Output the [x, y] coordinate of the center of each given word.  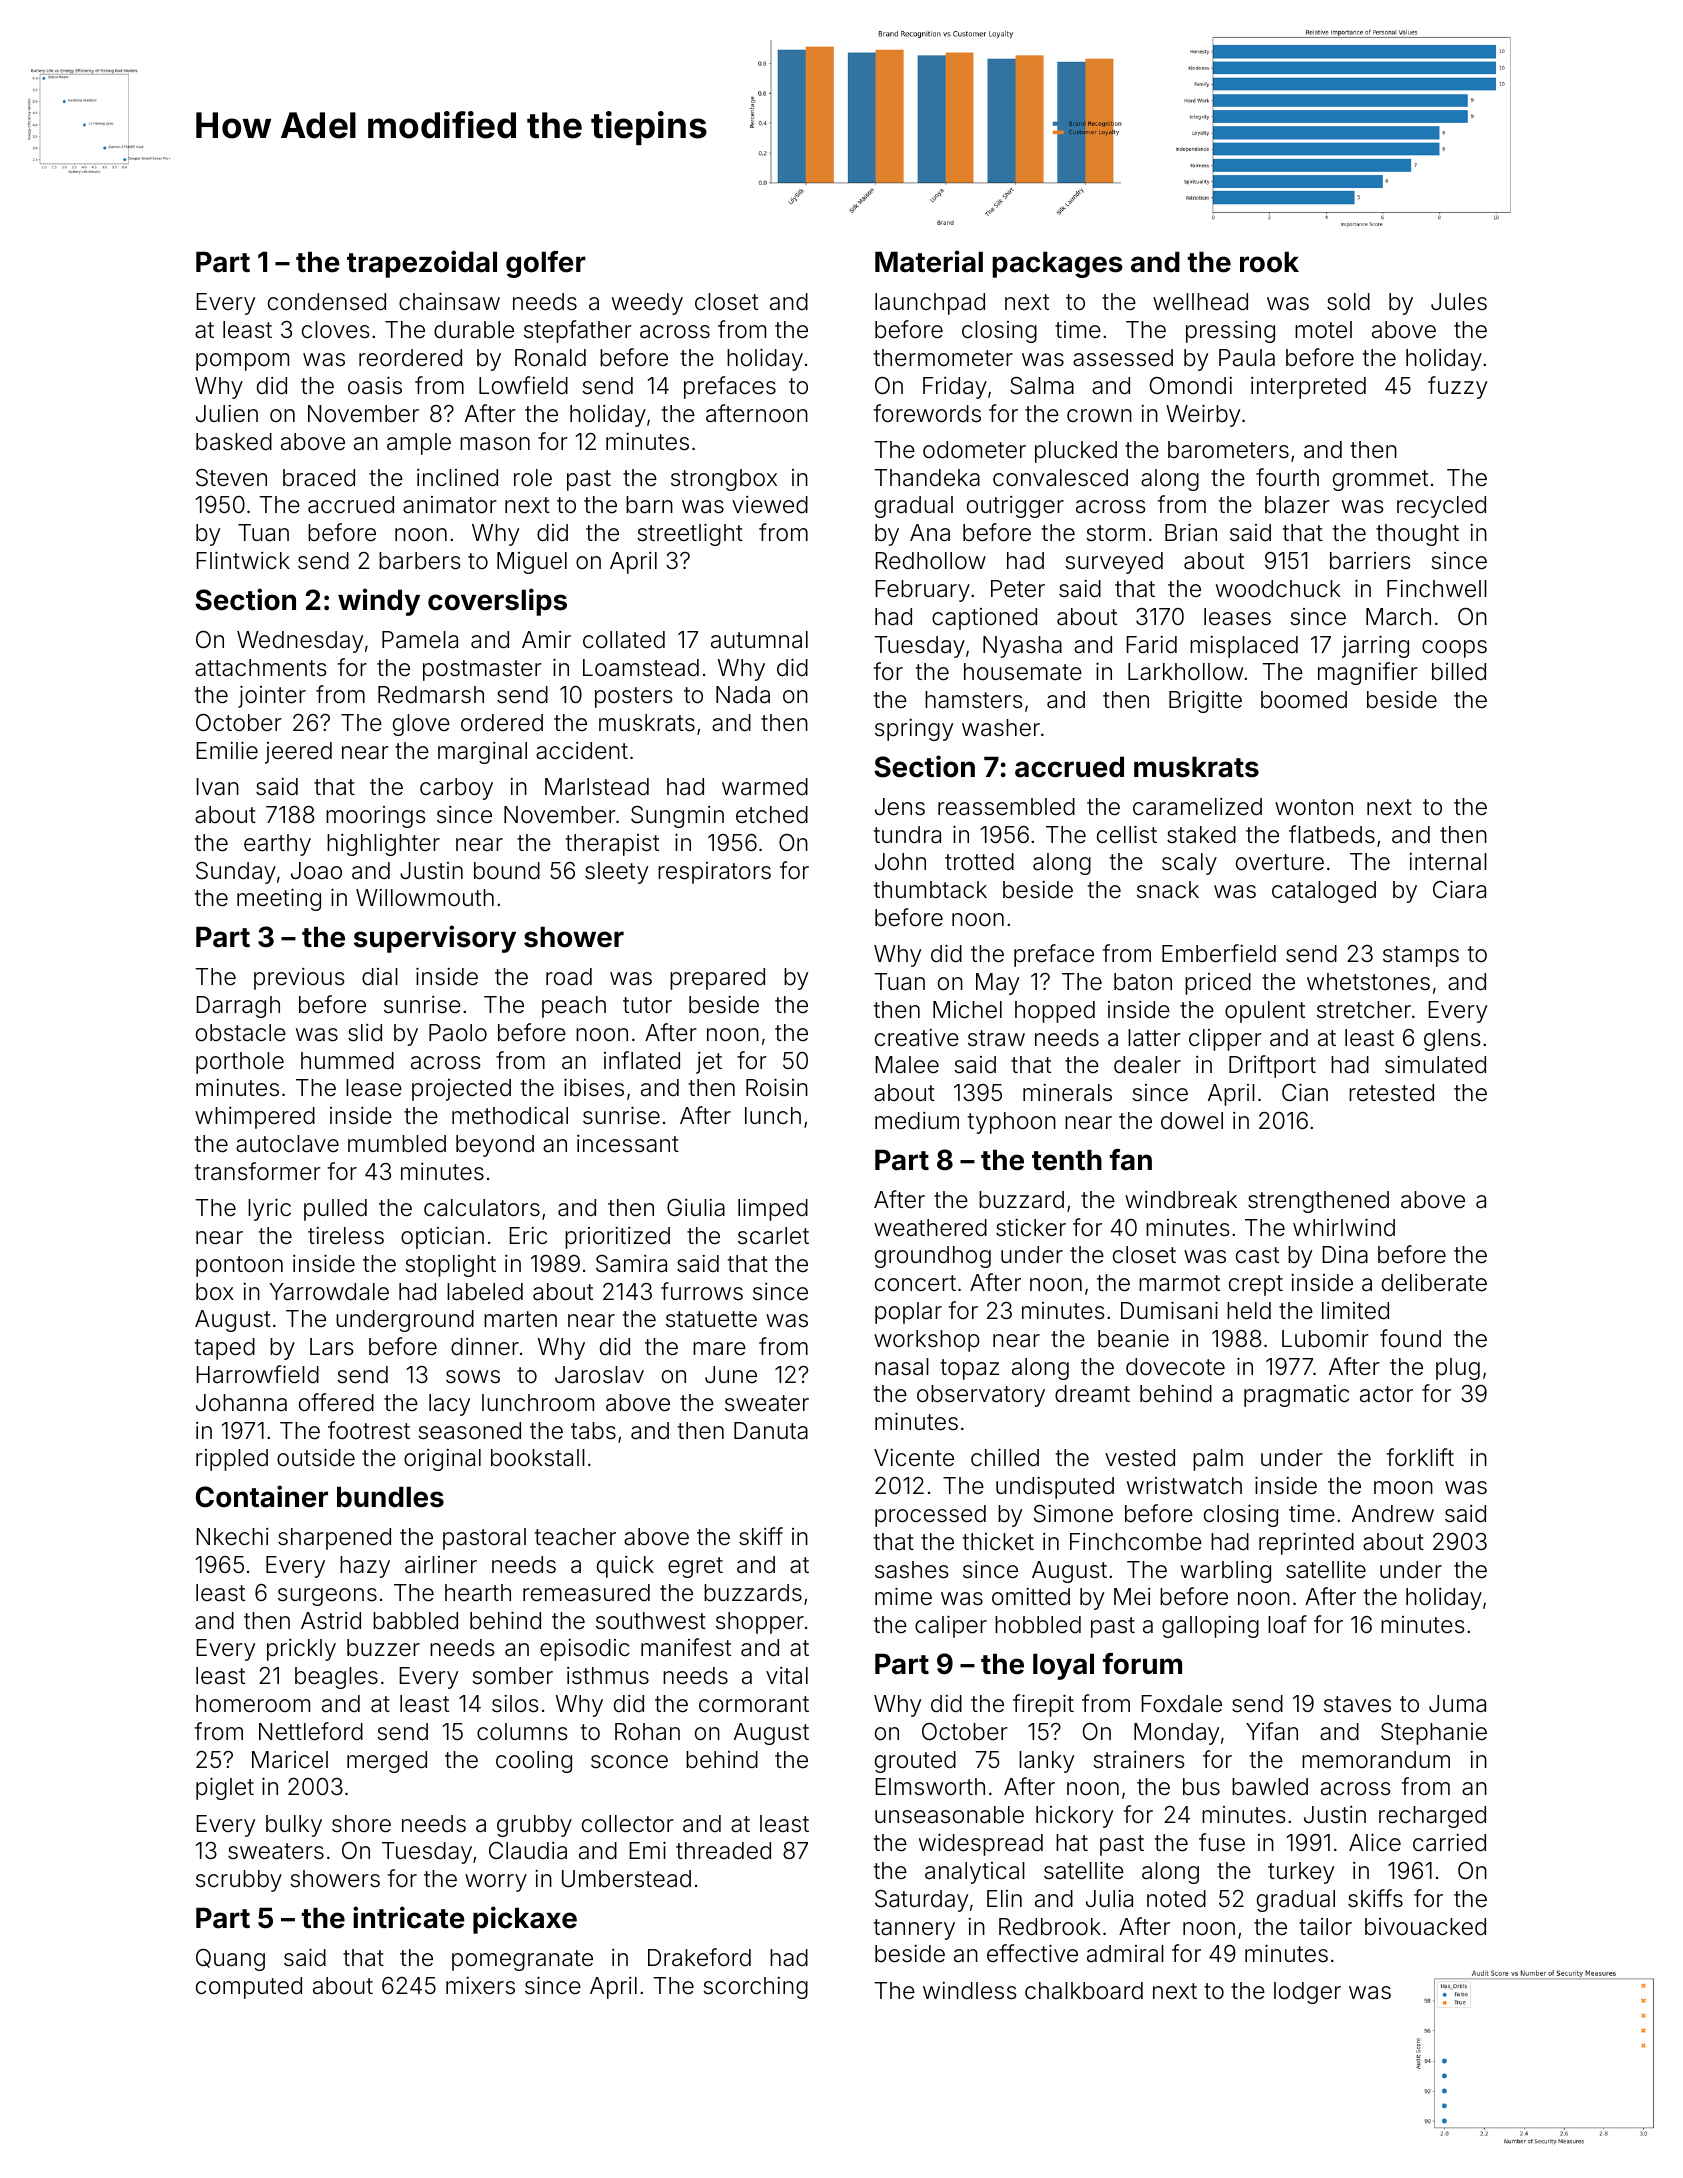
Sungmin [677, 817]
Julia [1109, 1899]
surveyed [1114, 563]
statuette [711, 1319]
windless [970, 1991]
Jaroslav [599, 1375]
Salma [1042, 386]
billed [1459, 672]
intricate [409, 1917]
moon [1403, 1488]
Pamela [420, 640]
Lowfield [523, 385]
